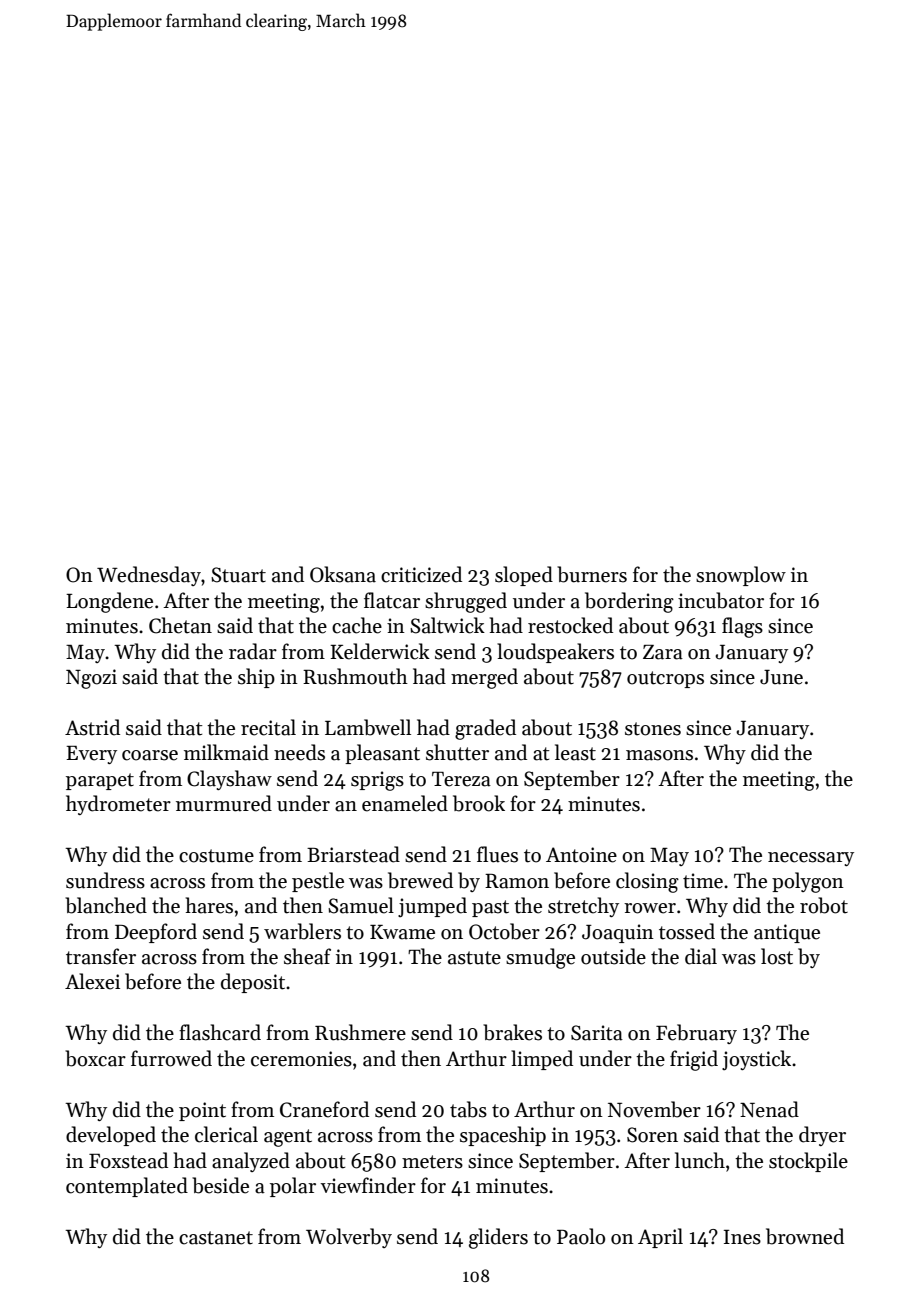 The image size is (924, 1308). Describe the element at coordinates (149, 576) in the screenshot. I see `Wednesday` at that location.
